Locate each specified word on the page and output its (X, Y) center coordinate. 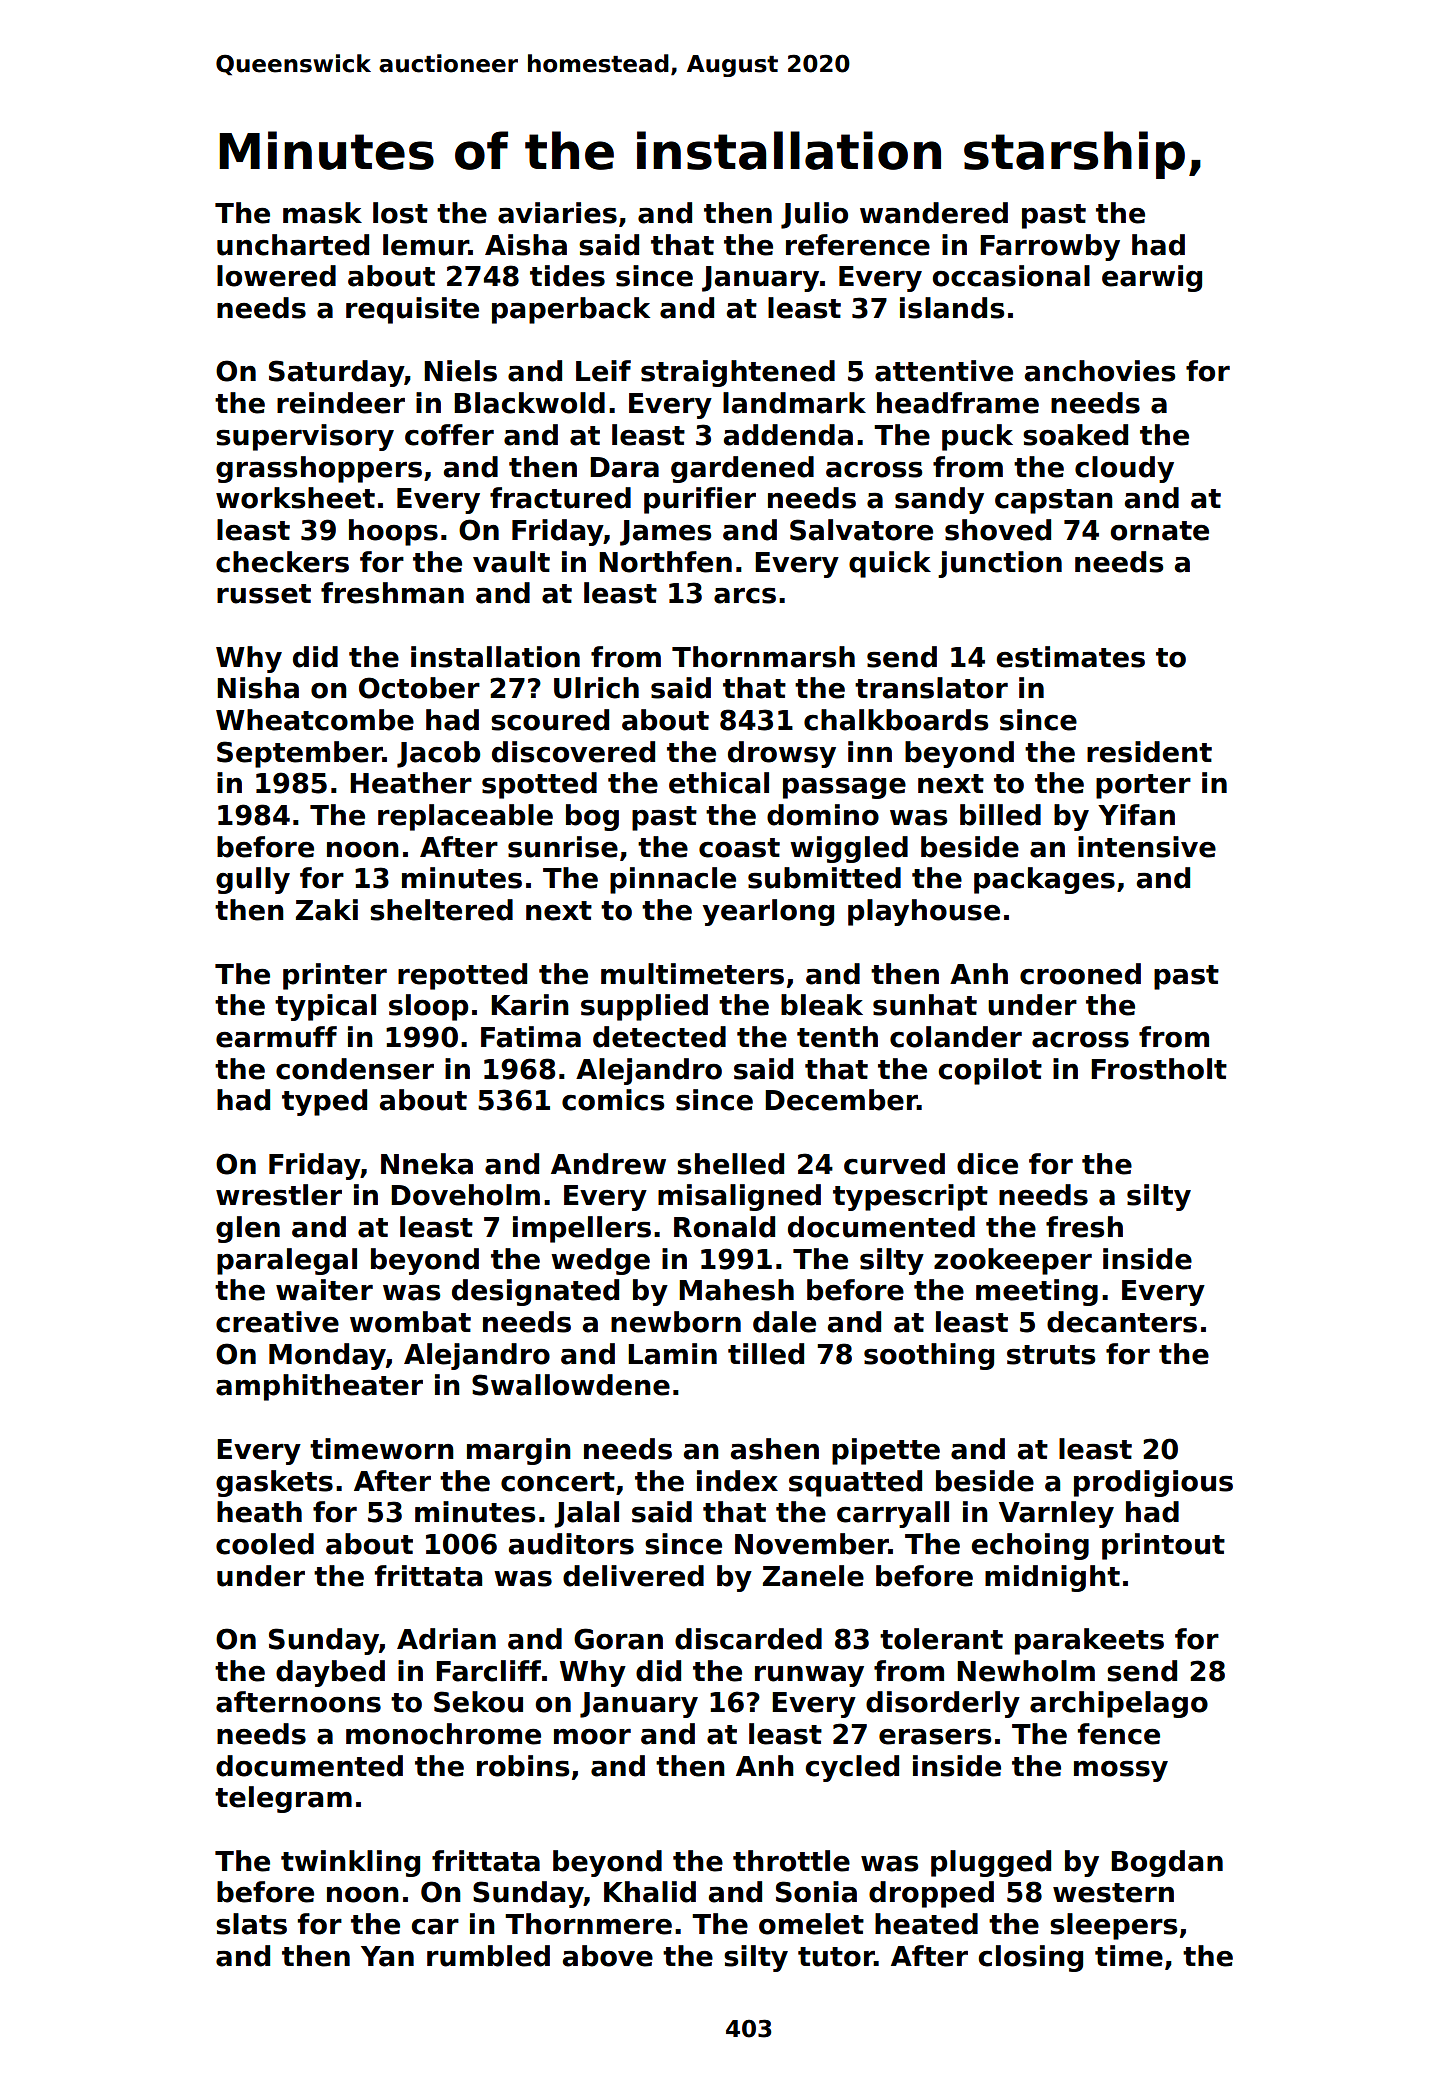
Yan (387, 1956)
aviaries (557, 213)
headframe (958, 403)
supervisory (305, 437)
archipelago (1119, 1704)
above (607, 1956)
